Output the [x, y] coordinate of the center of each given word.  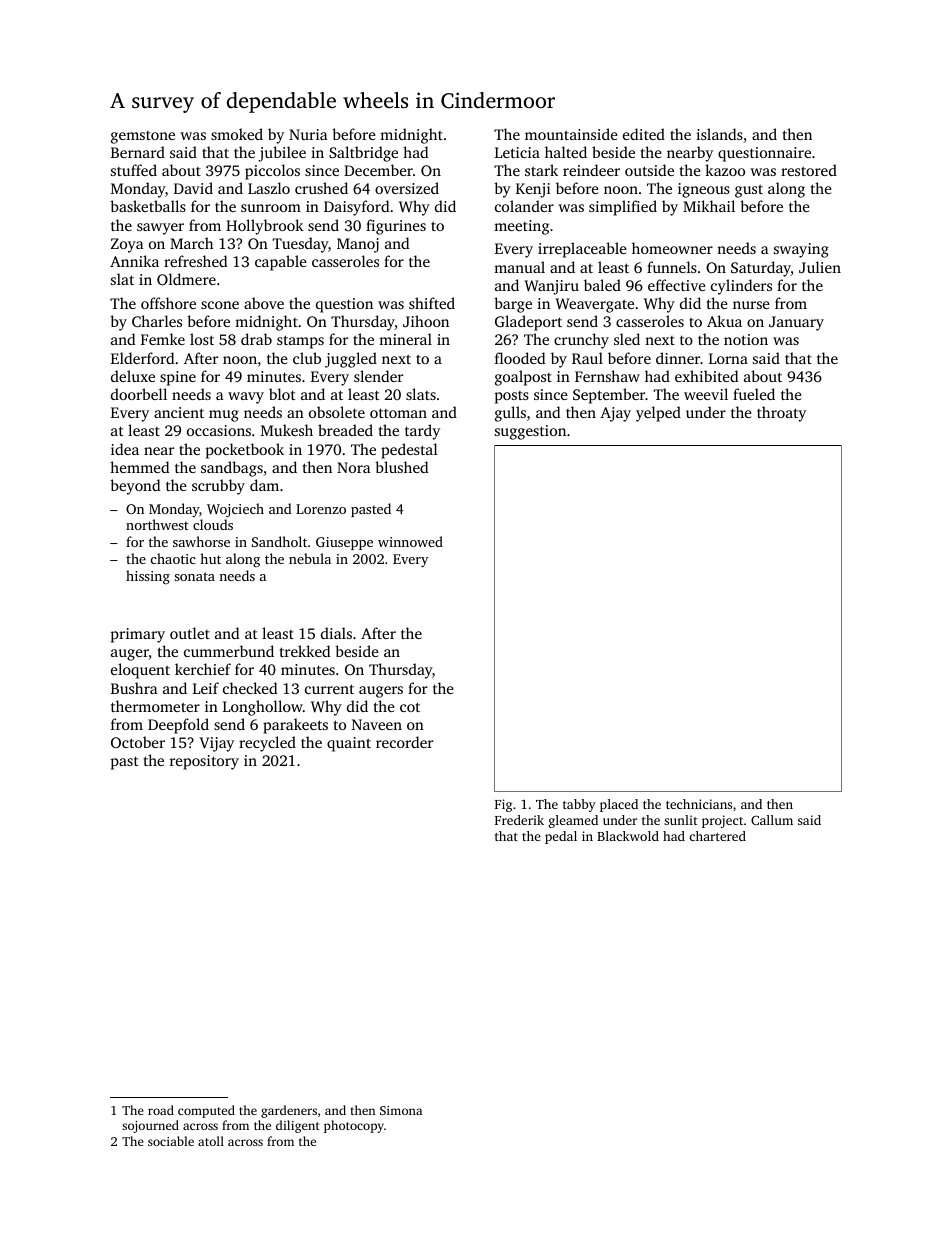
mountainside [571, 134]
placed [619, 805]
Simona [401, 1110]
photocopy [354, 1126]
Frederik [519, 820]
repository [204, 762]
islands [719, 134]
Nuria [308, 134]
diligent [298, 1126]
